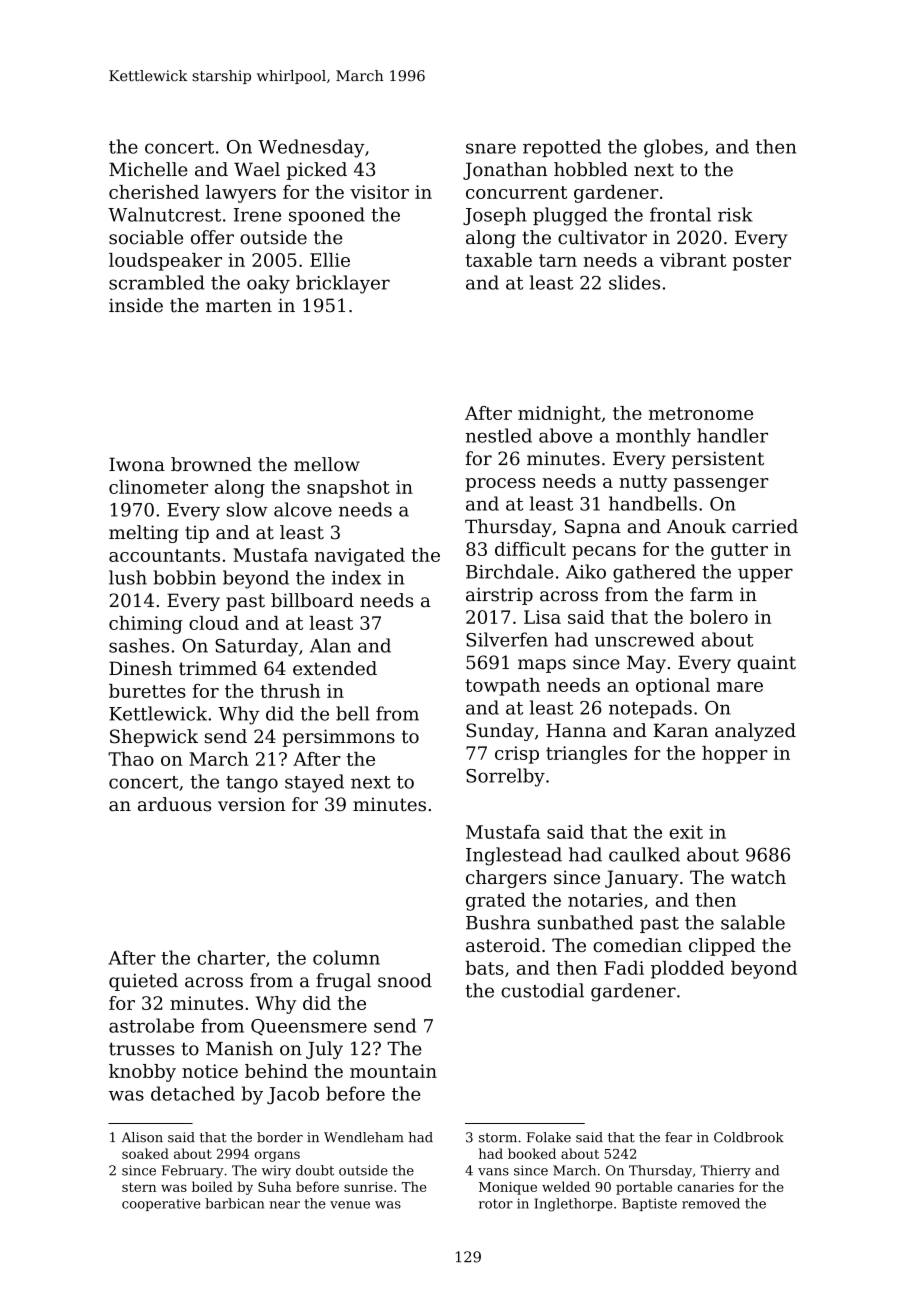 This screenshot has width=908, height=1316. I want to click on cooperative, so click(161, 1204).
